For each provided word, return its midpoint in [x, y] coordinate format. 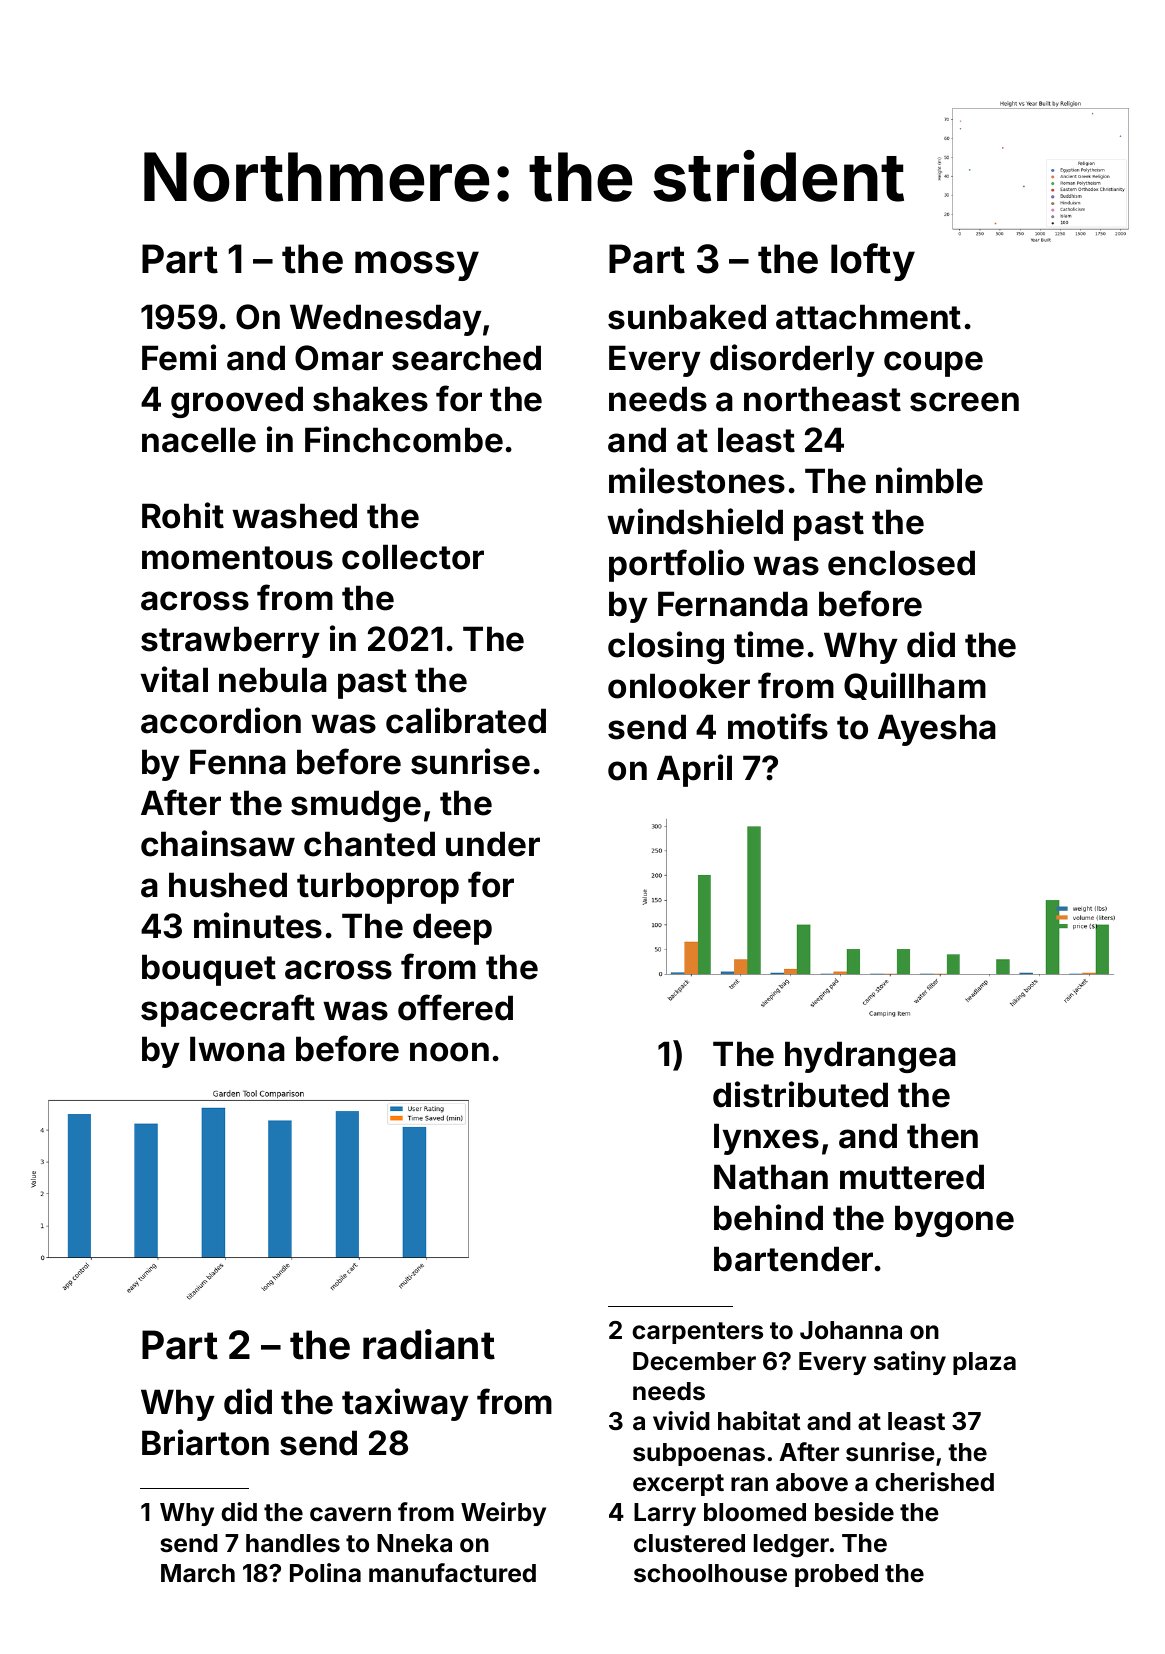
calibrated [466, 720]
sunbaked [687, 317]
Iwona [237, 1049]
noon [449, 1052]
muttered [912, 1177]
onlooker [679, 686]
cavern [350, 1514]
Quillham [915, 686]
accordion [221, 720]
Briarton [205, 1442]
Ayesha [937, 730]
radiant [429, 1344]
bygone [954, 1221]
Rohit [183, 515]
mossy [417, 266]
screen [964, 402]
